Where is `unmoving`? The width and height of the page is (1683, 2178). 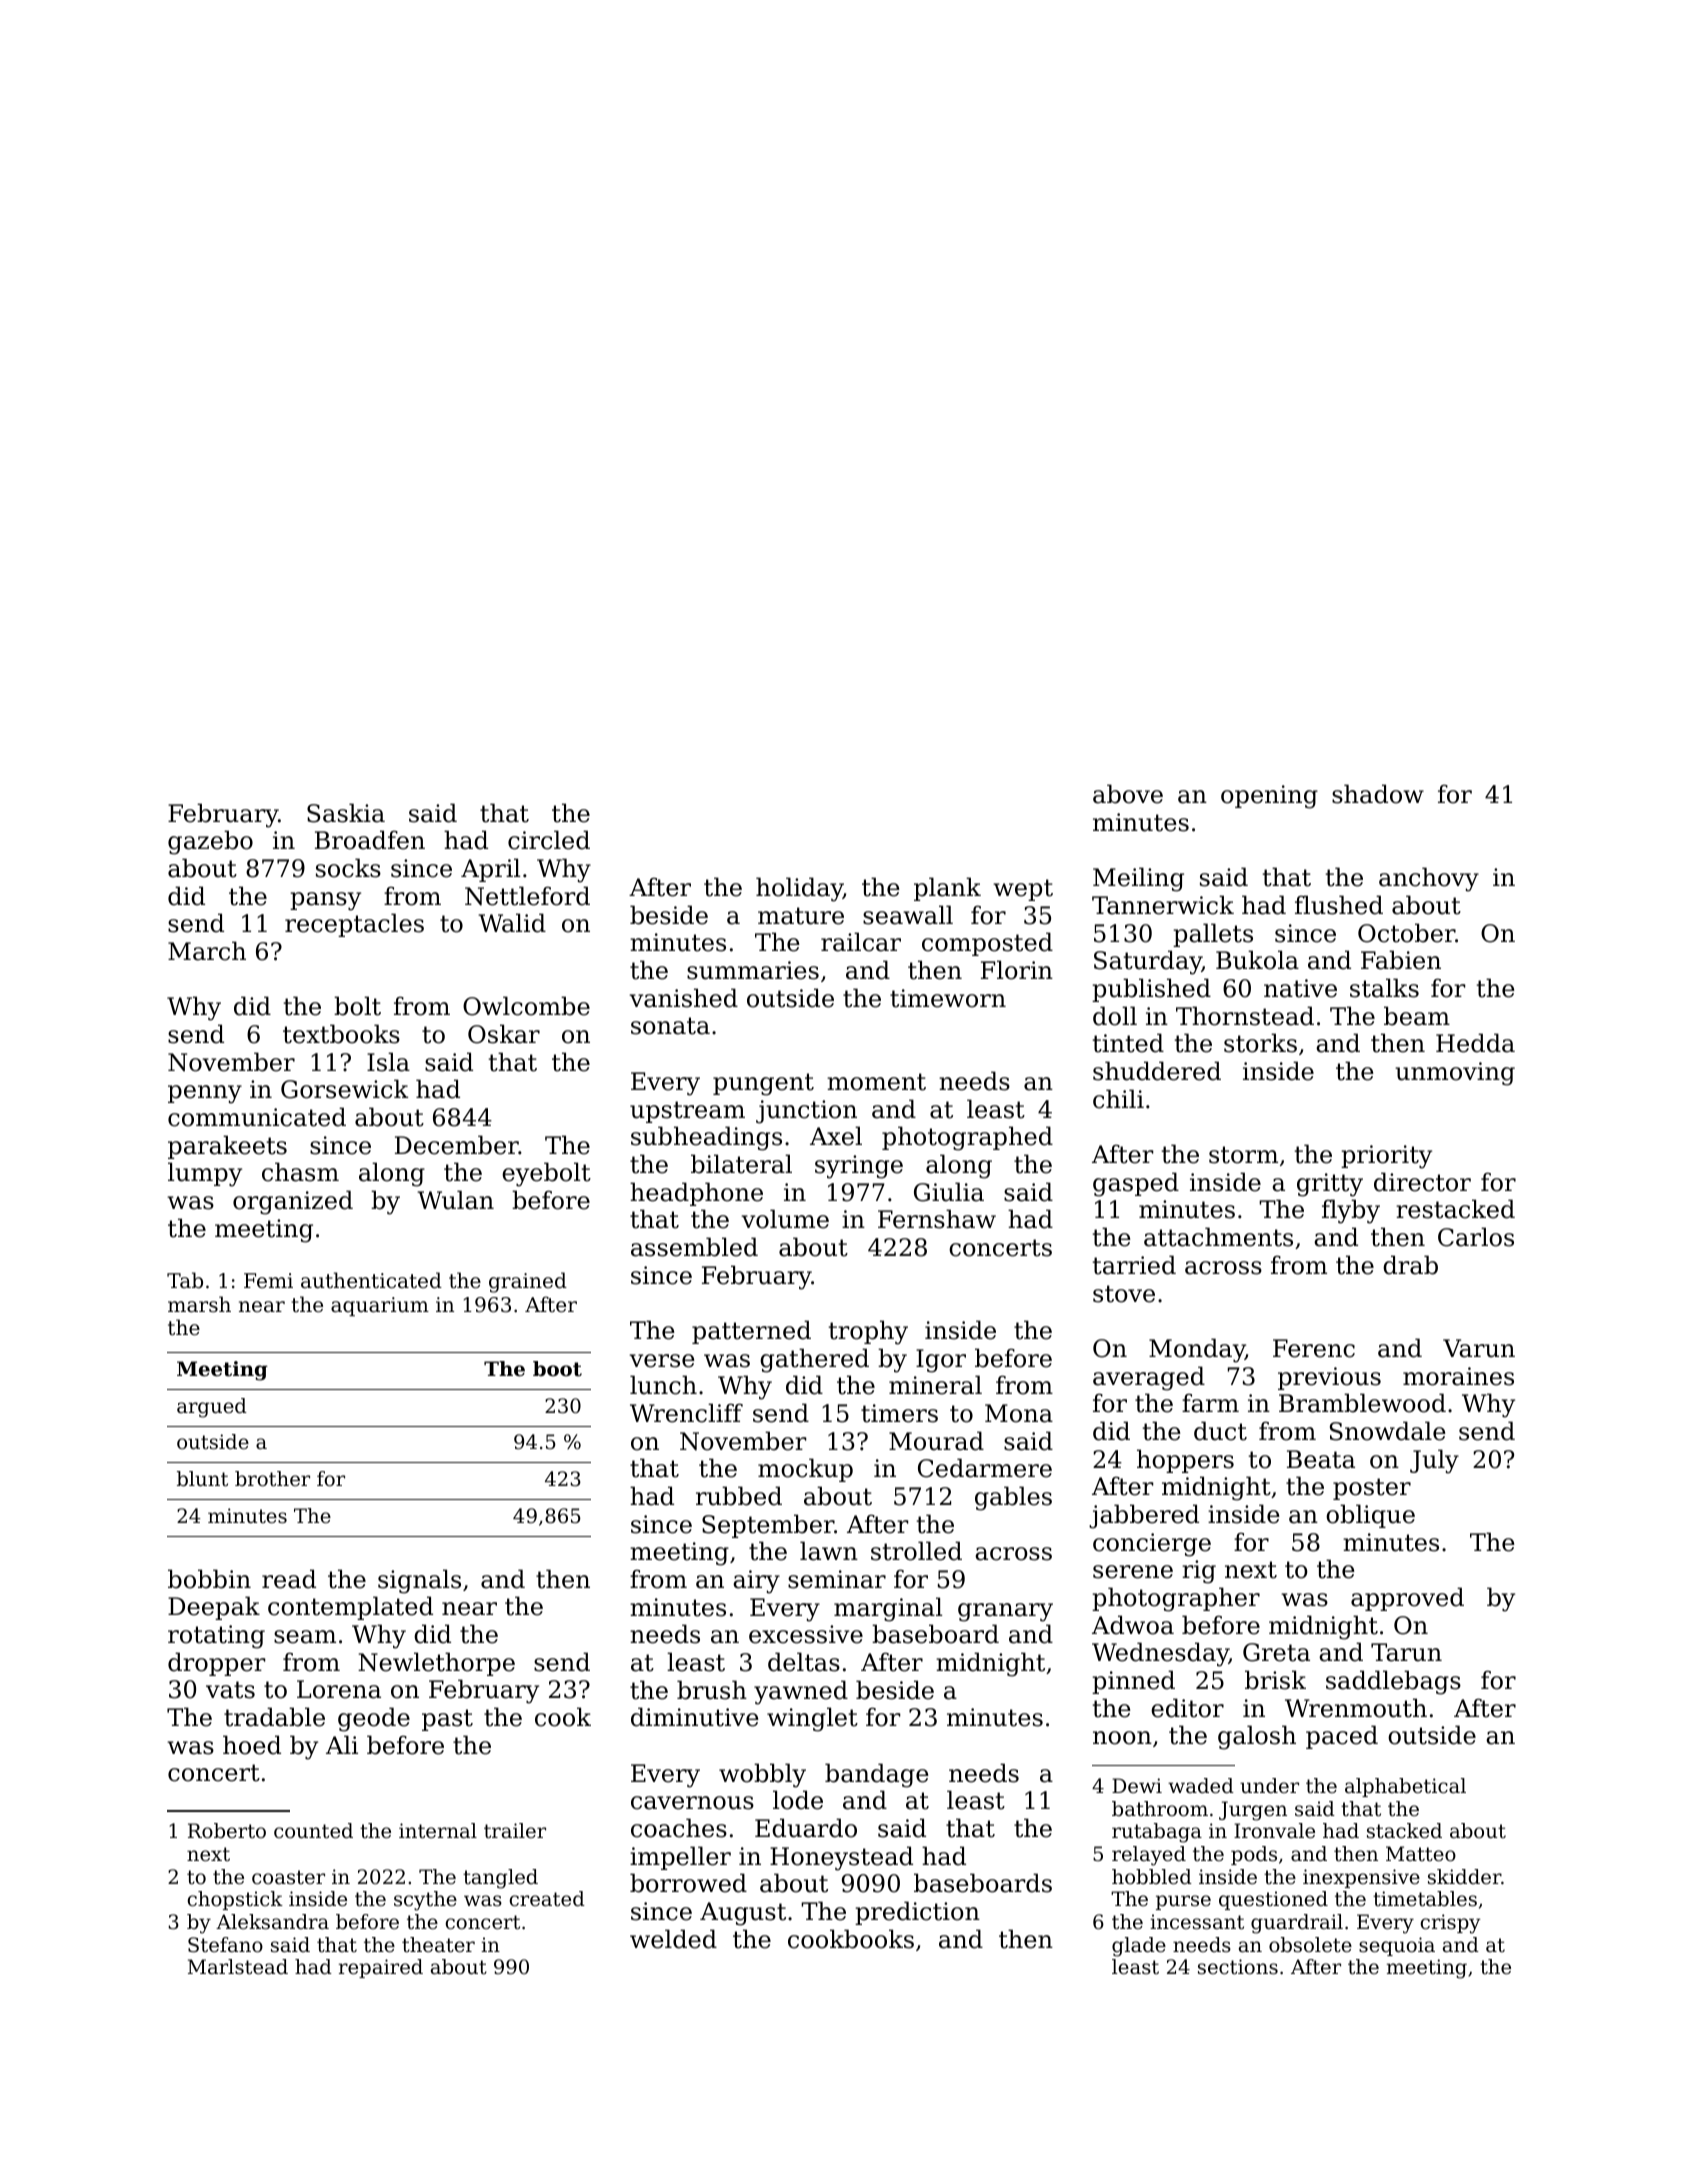
unmoving is located at coordinates (1455, 1074).
